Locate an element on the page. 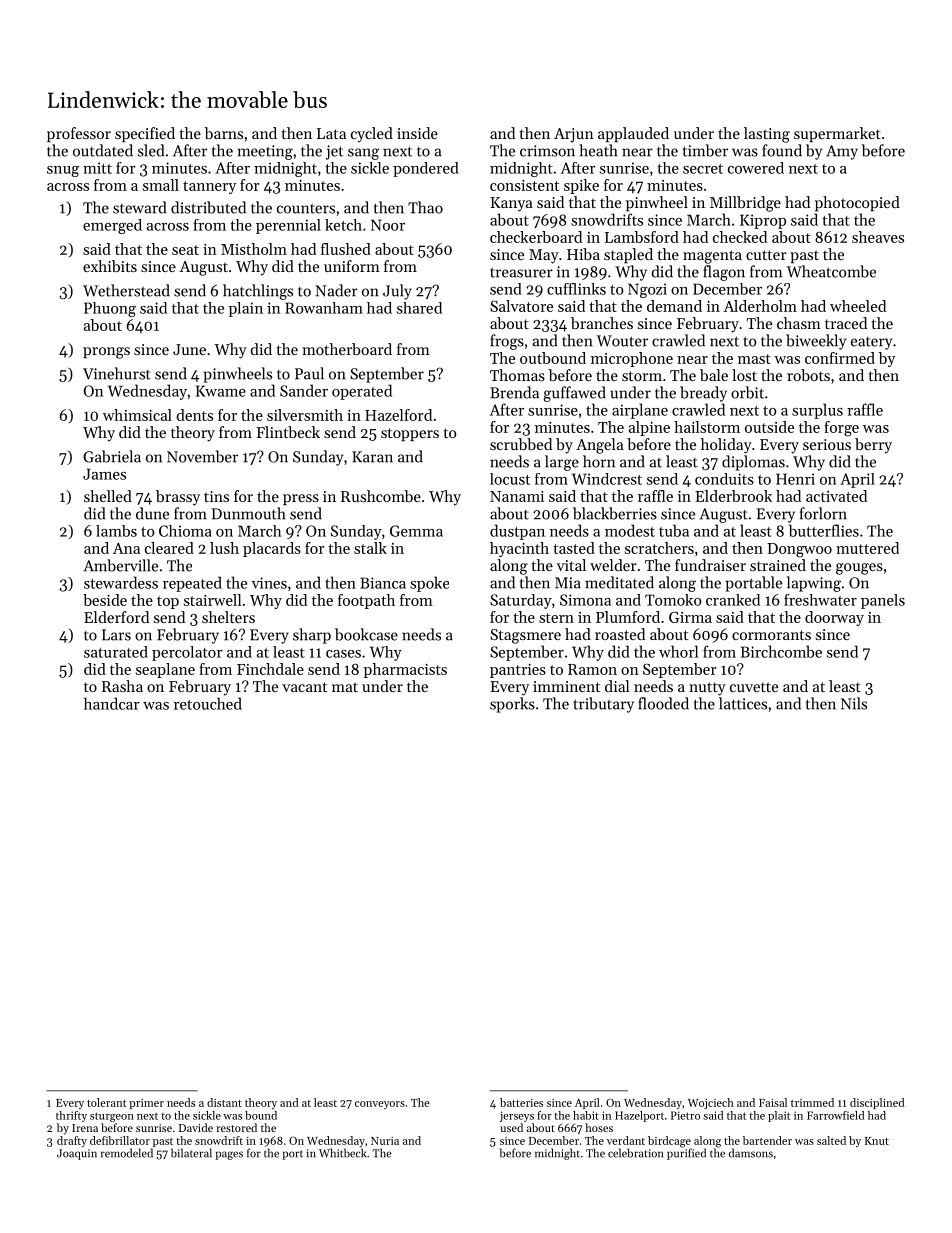 The height and width of the image is (1233, 952). Nils is located at coordinates (854, 703).
